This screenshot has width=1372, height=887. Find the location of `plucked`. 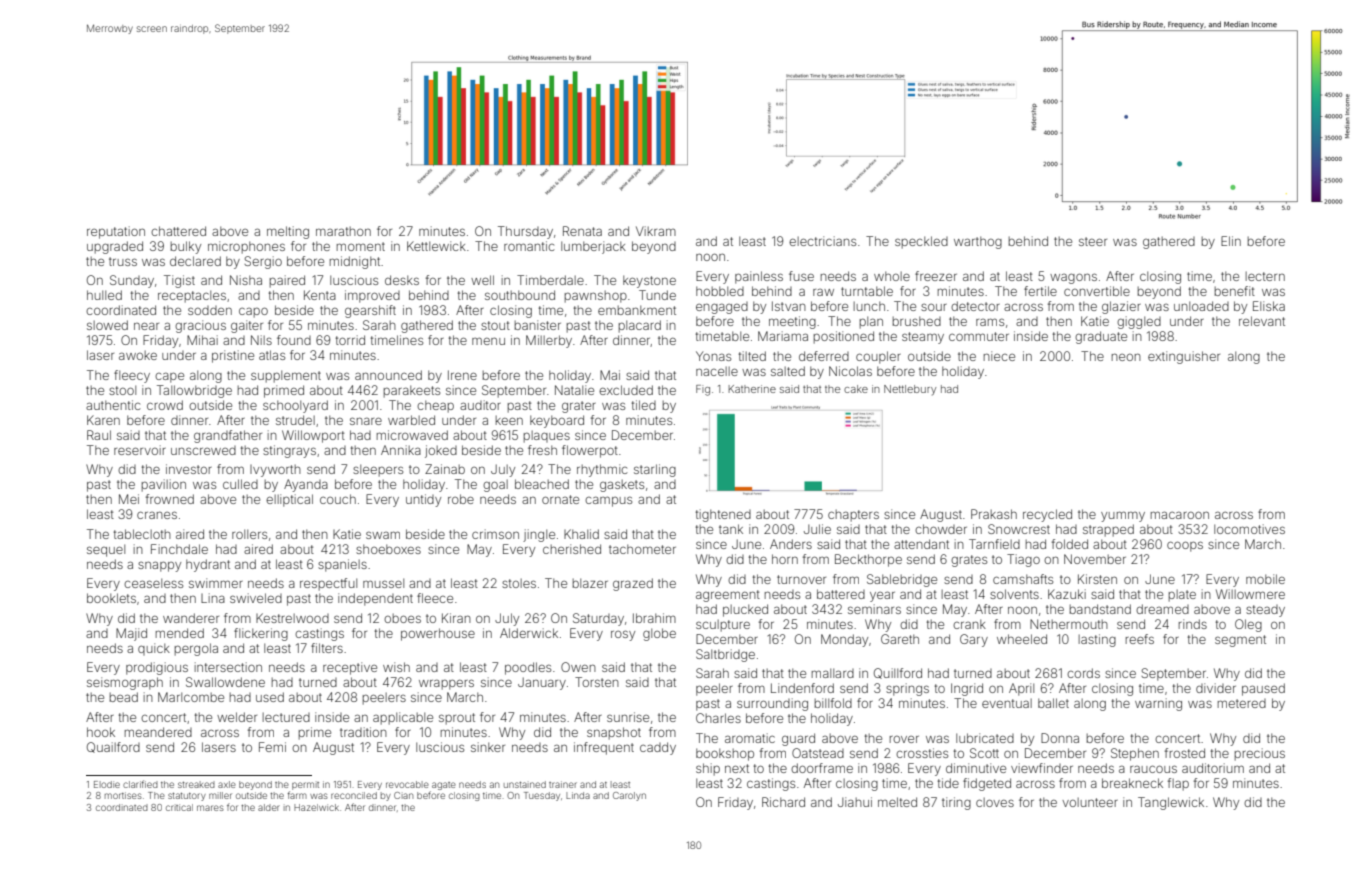

plucked is located at coordinates (745, 610).
